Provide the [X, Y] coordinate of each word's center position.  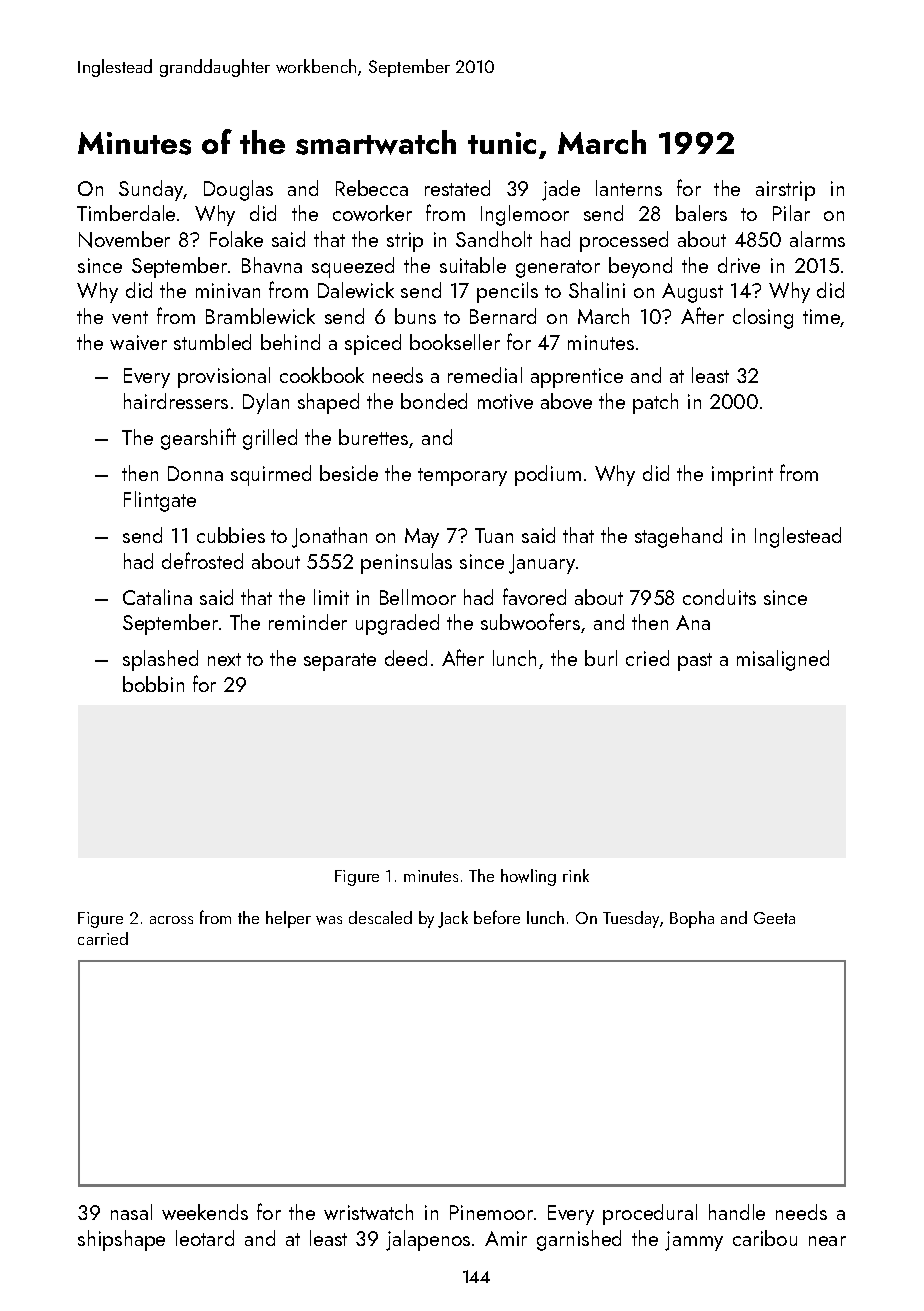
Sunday [151, 190]
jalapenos [428, 1240]
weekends [205, 1212]
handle [737, 1212]
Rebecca [372, 188]
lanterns [629, 188]
